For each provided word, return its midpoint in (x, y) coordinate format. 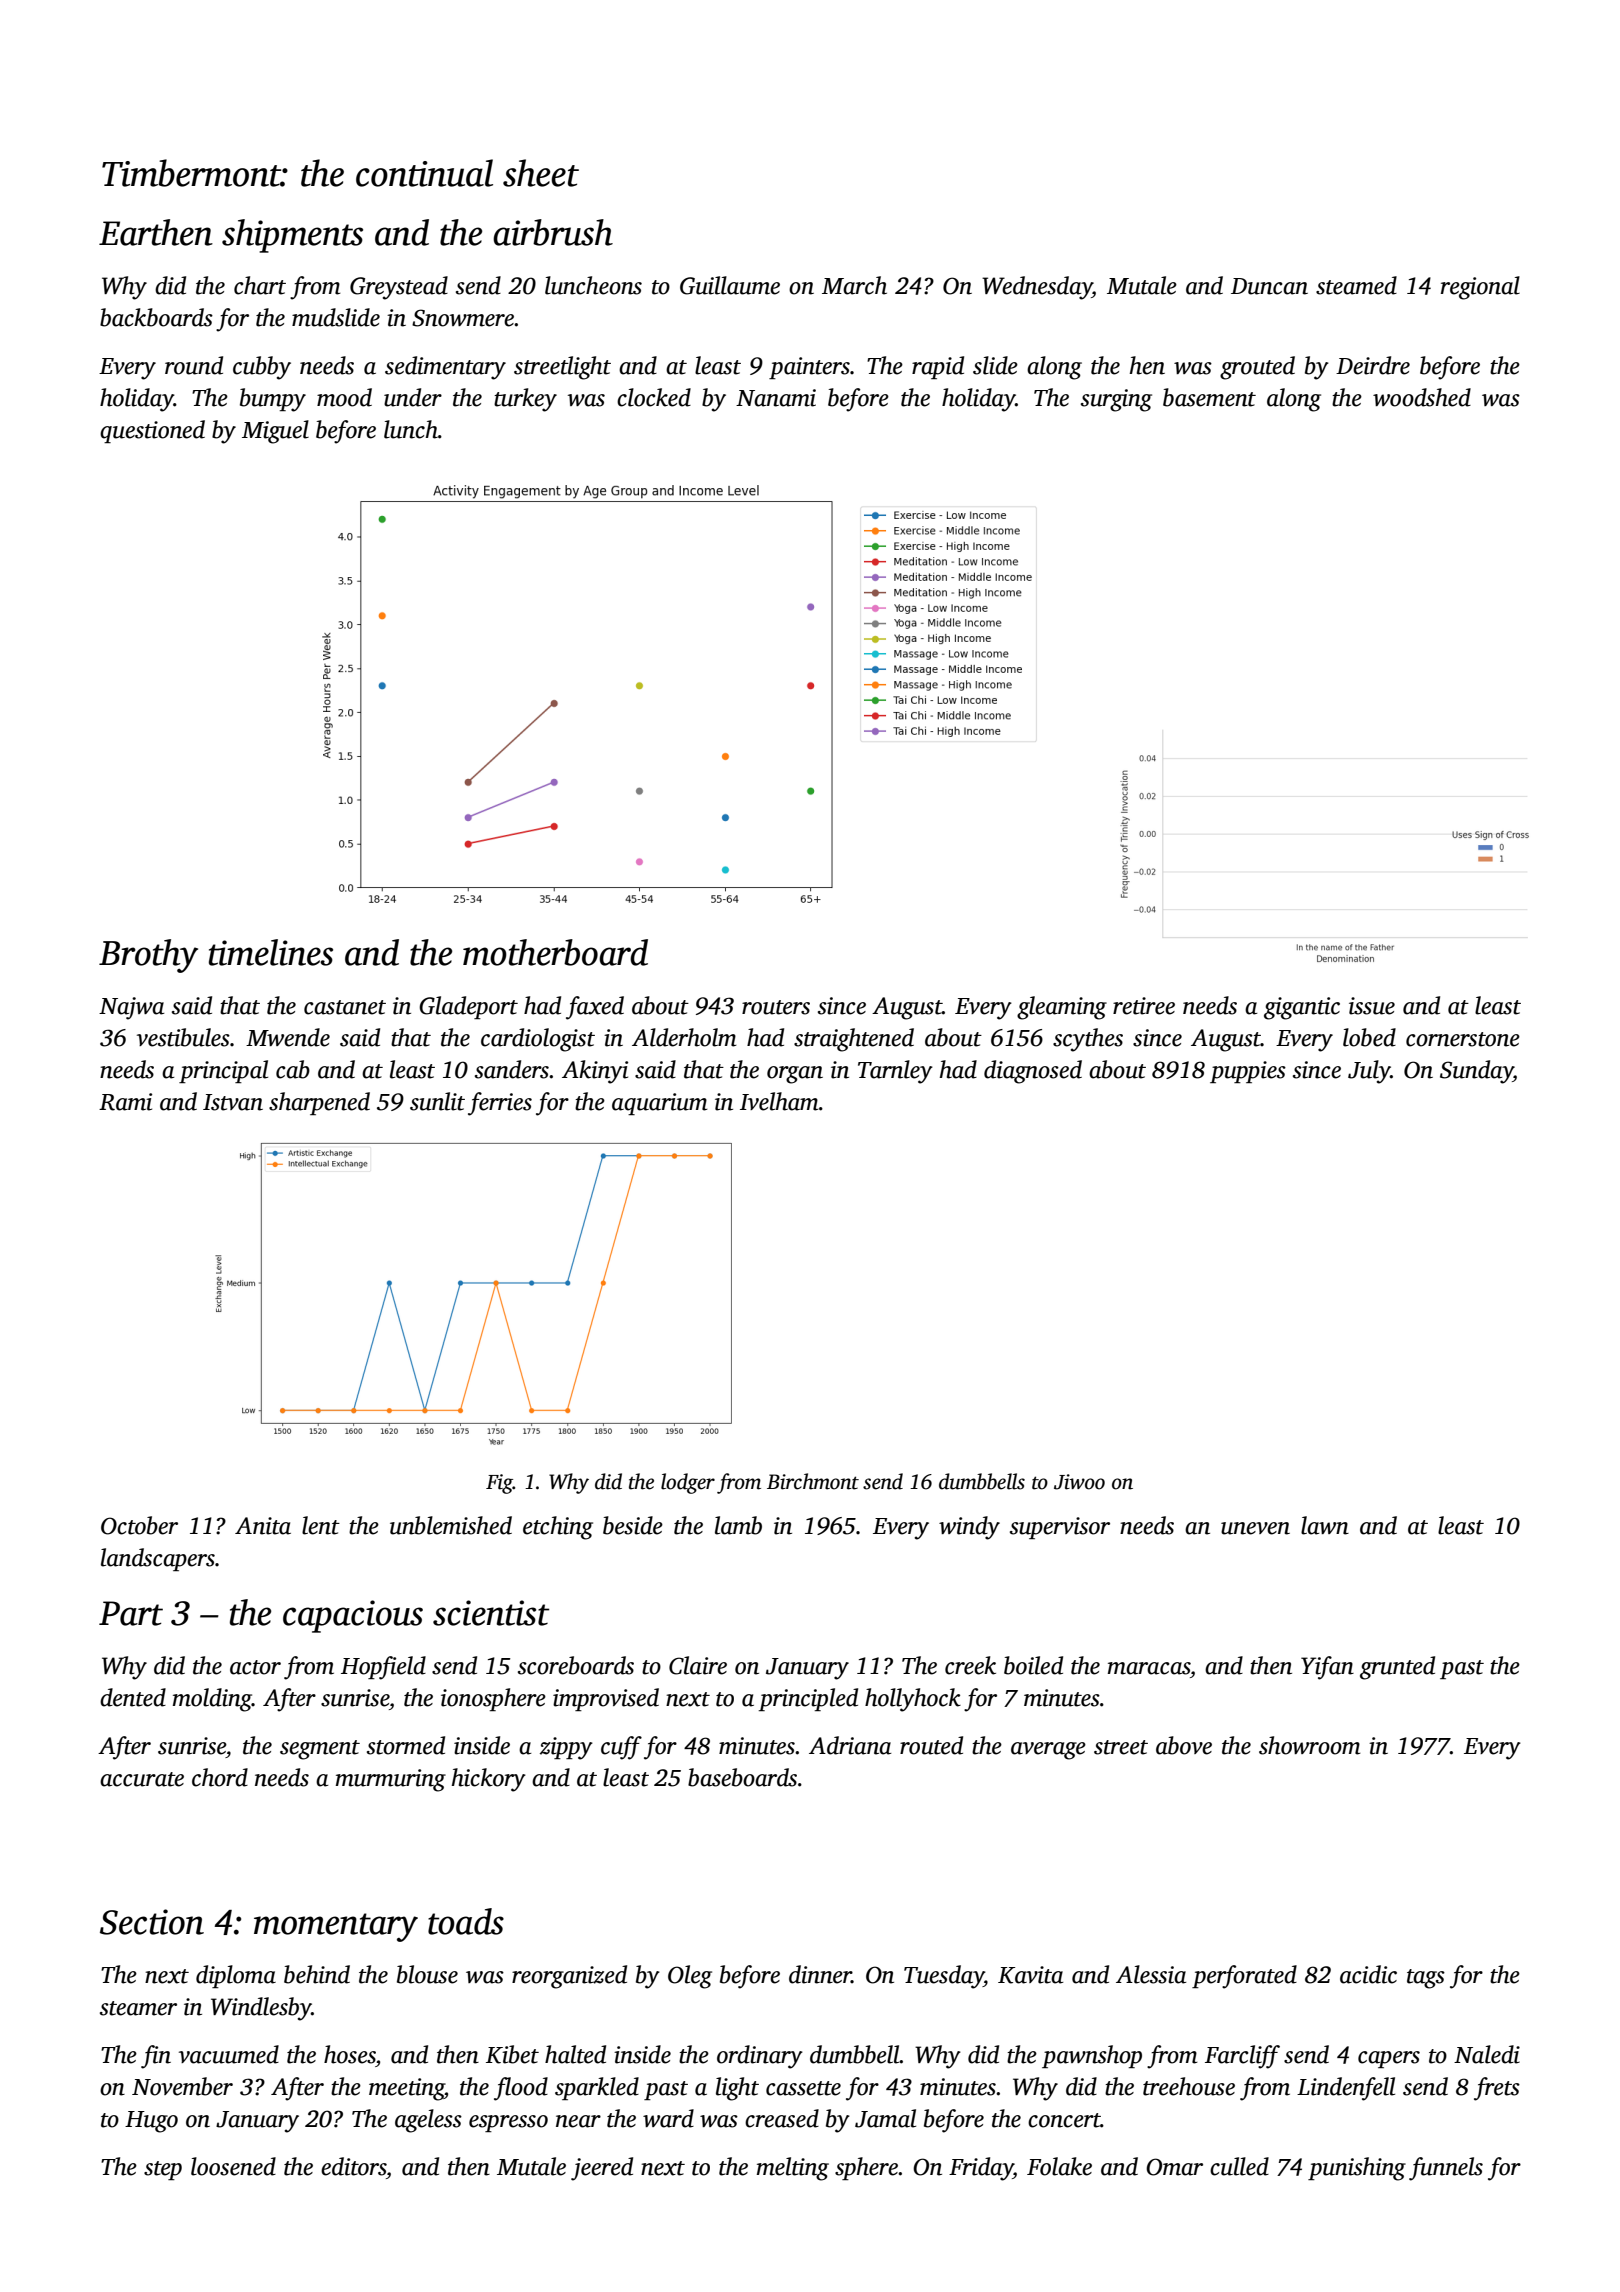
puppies (1248, 1072)
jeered (602, 2169)
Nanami (776, 398)
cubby (262, 368)
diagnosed (1033, 1072)
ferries (500, 1104)
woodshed (1422, 397)
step (163, 2170)
